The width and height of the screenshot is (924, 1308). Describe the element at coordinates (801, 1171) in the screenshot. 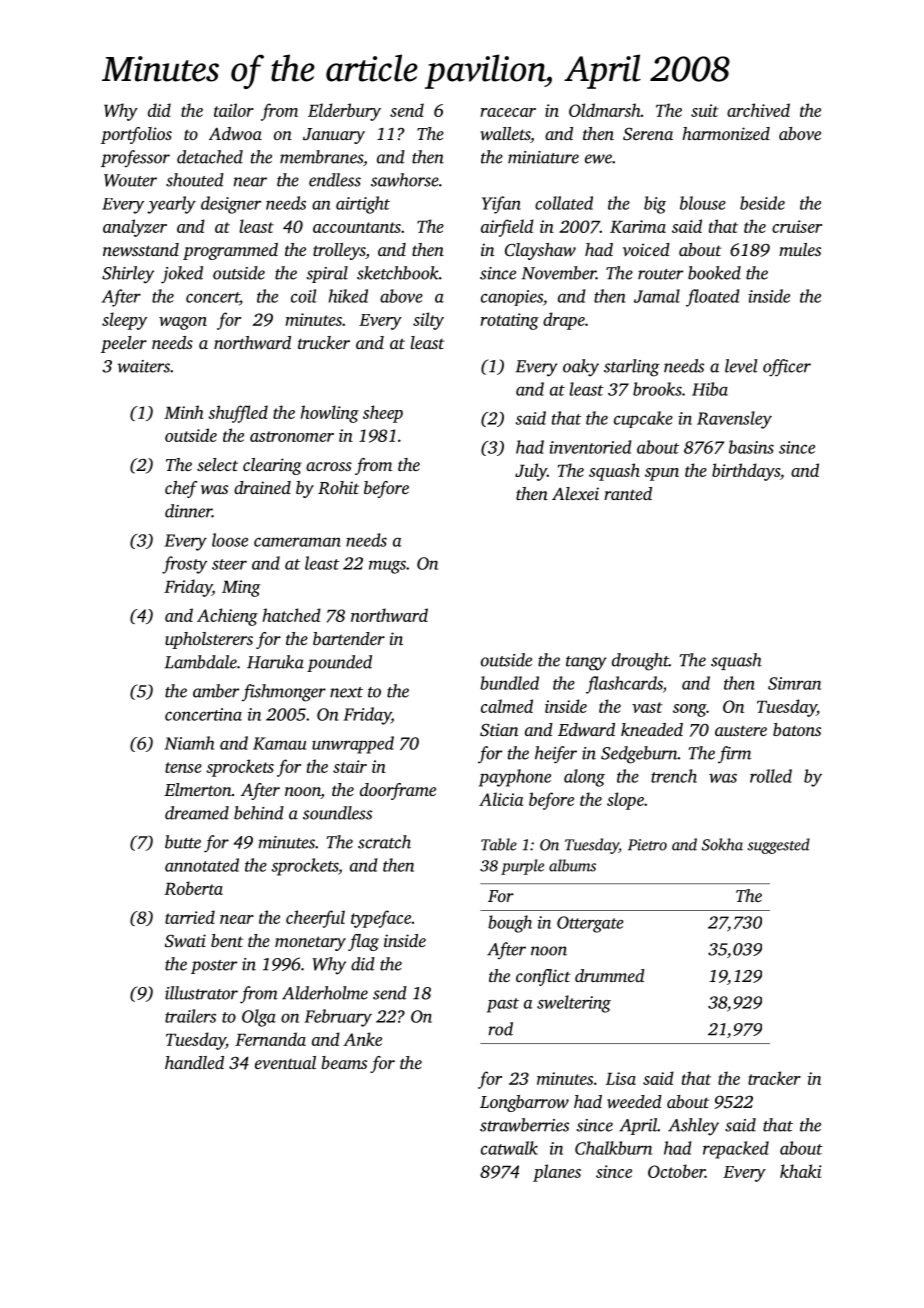

I see `khaki` at that location.
